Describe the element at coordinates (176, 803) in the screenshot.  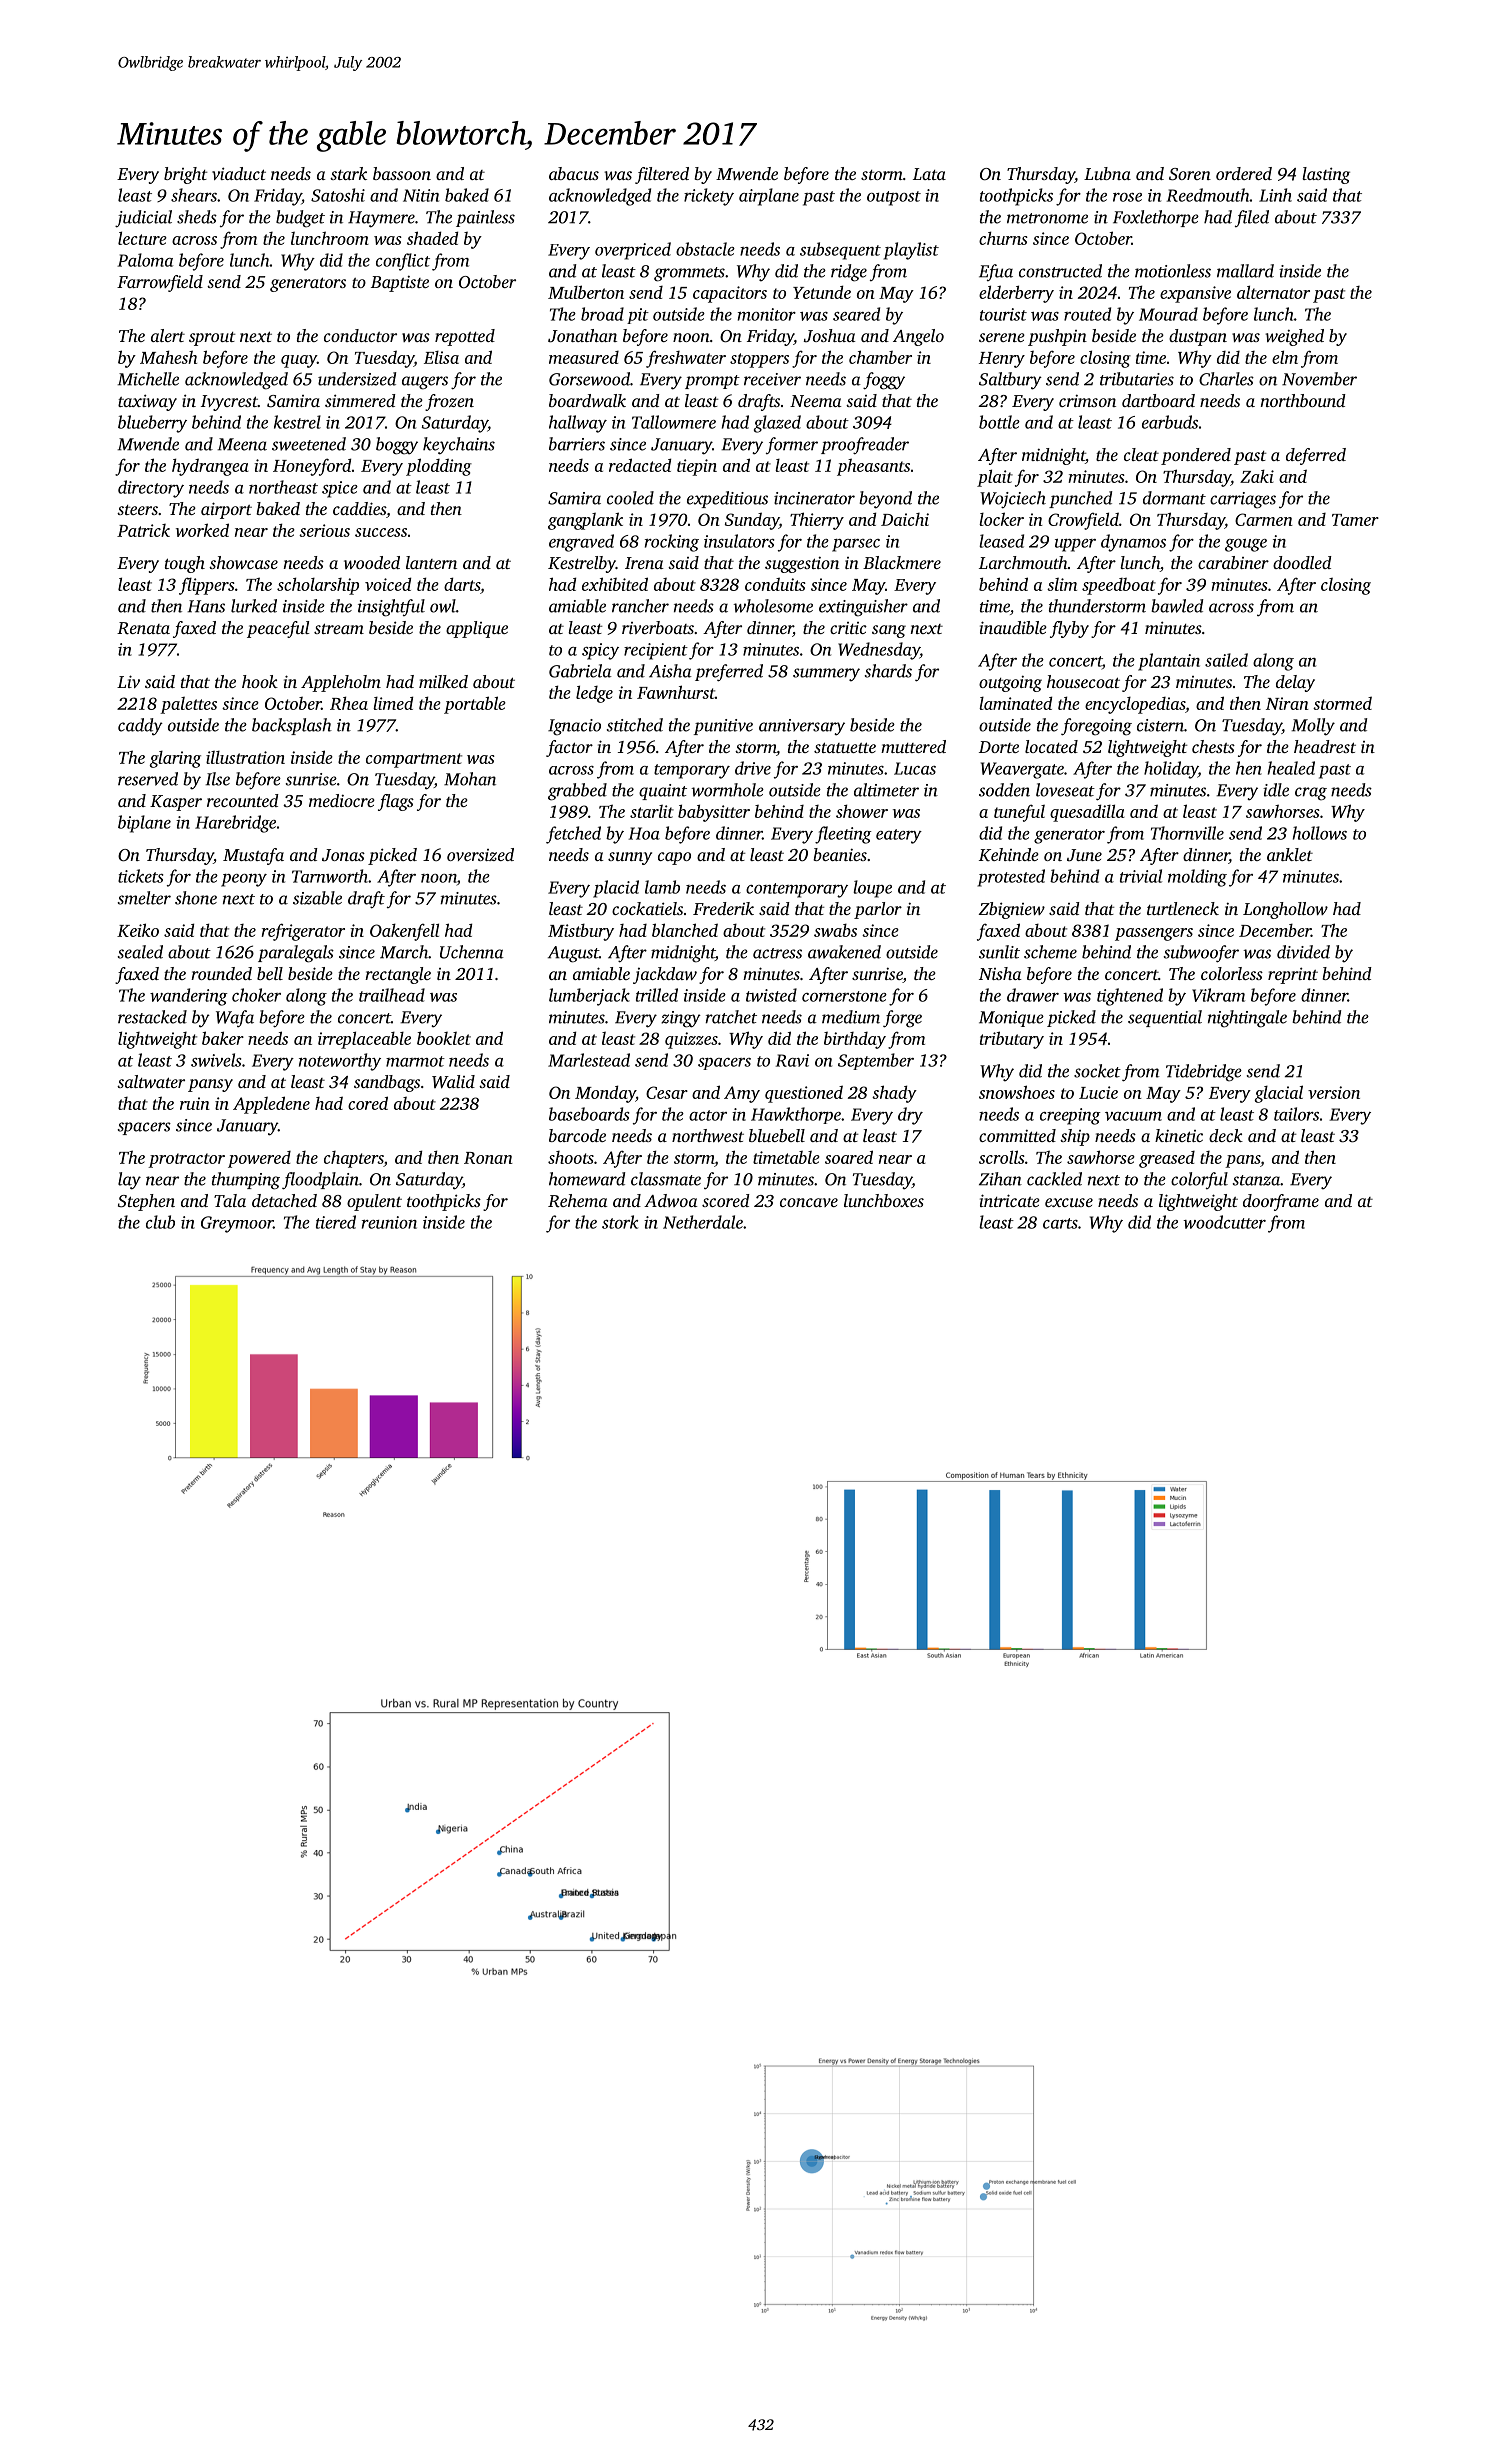
I see `Kasper` at that location.
